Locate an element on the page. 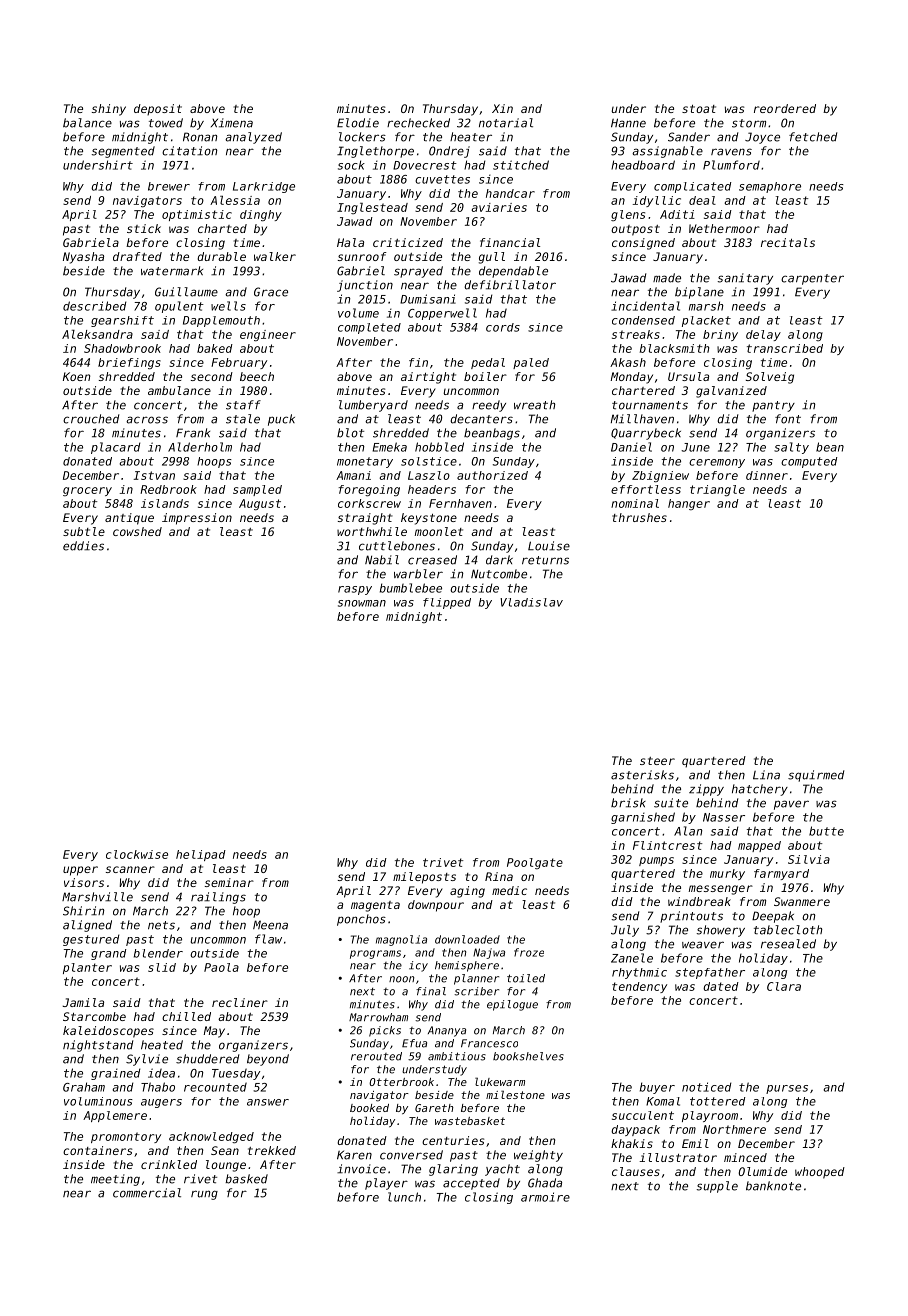 The width and height of the page is (908, 1316). flipped is located at coordinates (447, 603).
